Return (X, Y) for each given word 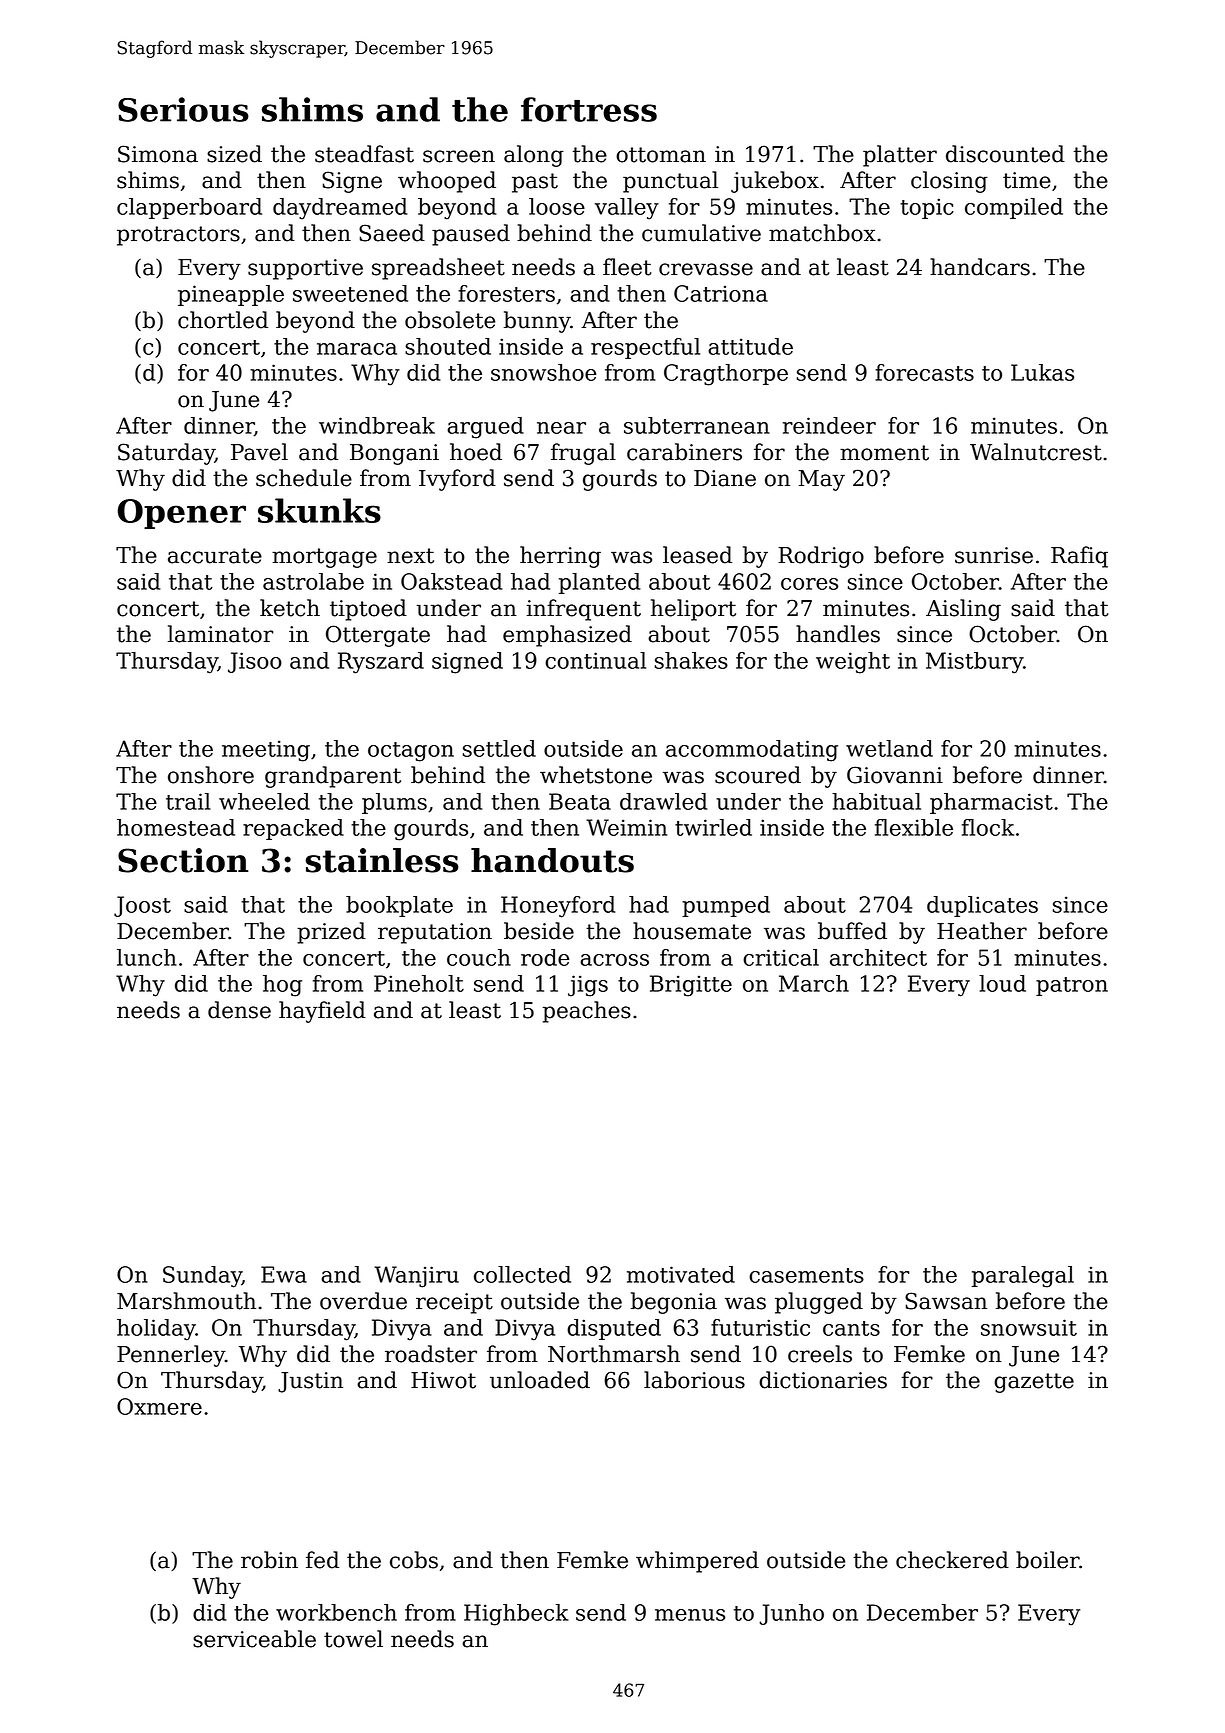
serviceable (254, 1639)
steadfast (364, 154)
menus (690, 1615)
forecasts (924, 372)
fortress (589, 109)
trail (188, 801)
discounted (1005, 154)
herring (560, 557)
